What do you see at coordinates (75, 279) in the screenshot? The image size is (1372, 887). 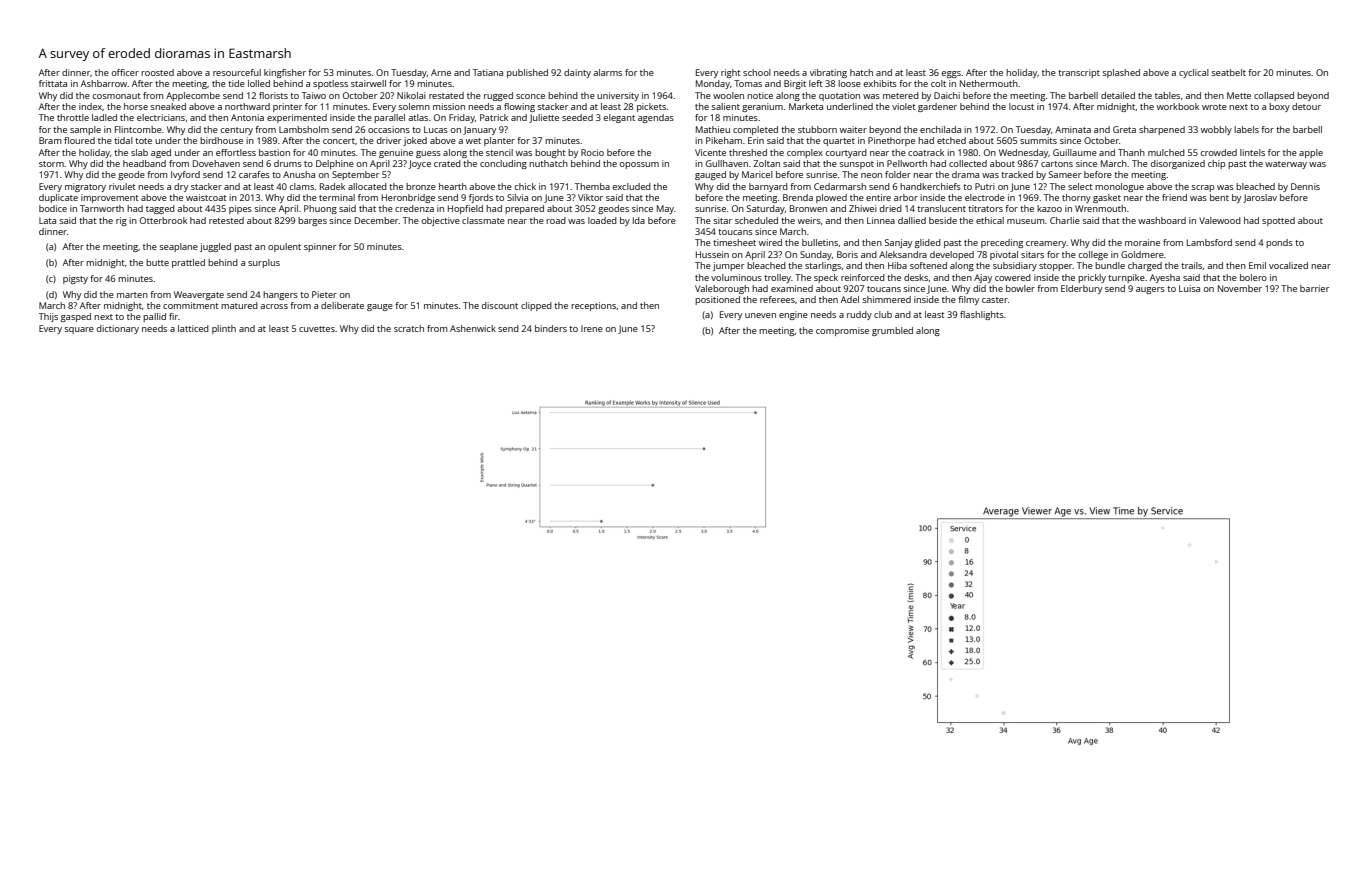 I see `pigsty` at bounding box center [75, 279].
